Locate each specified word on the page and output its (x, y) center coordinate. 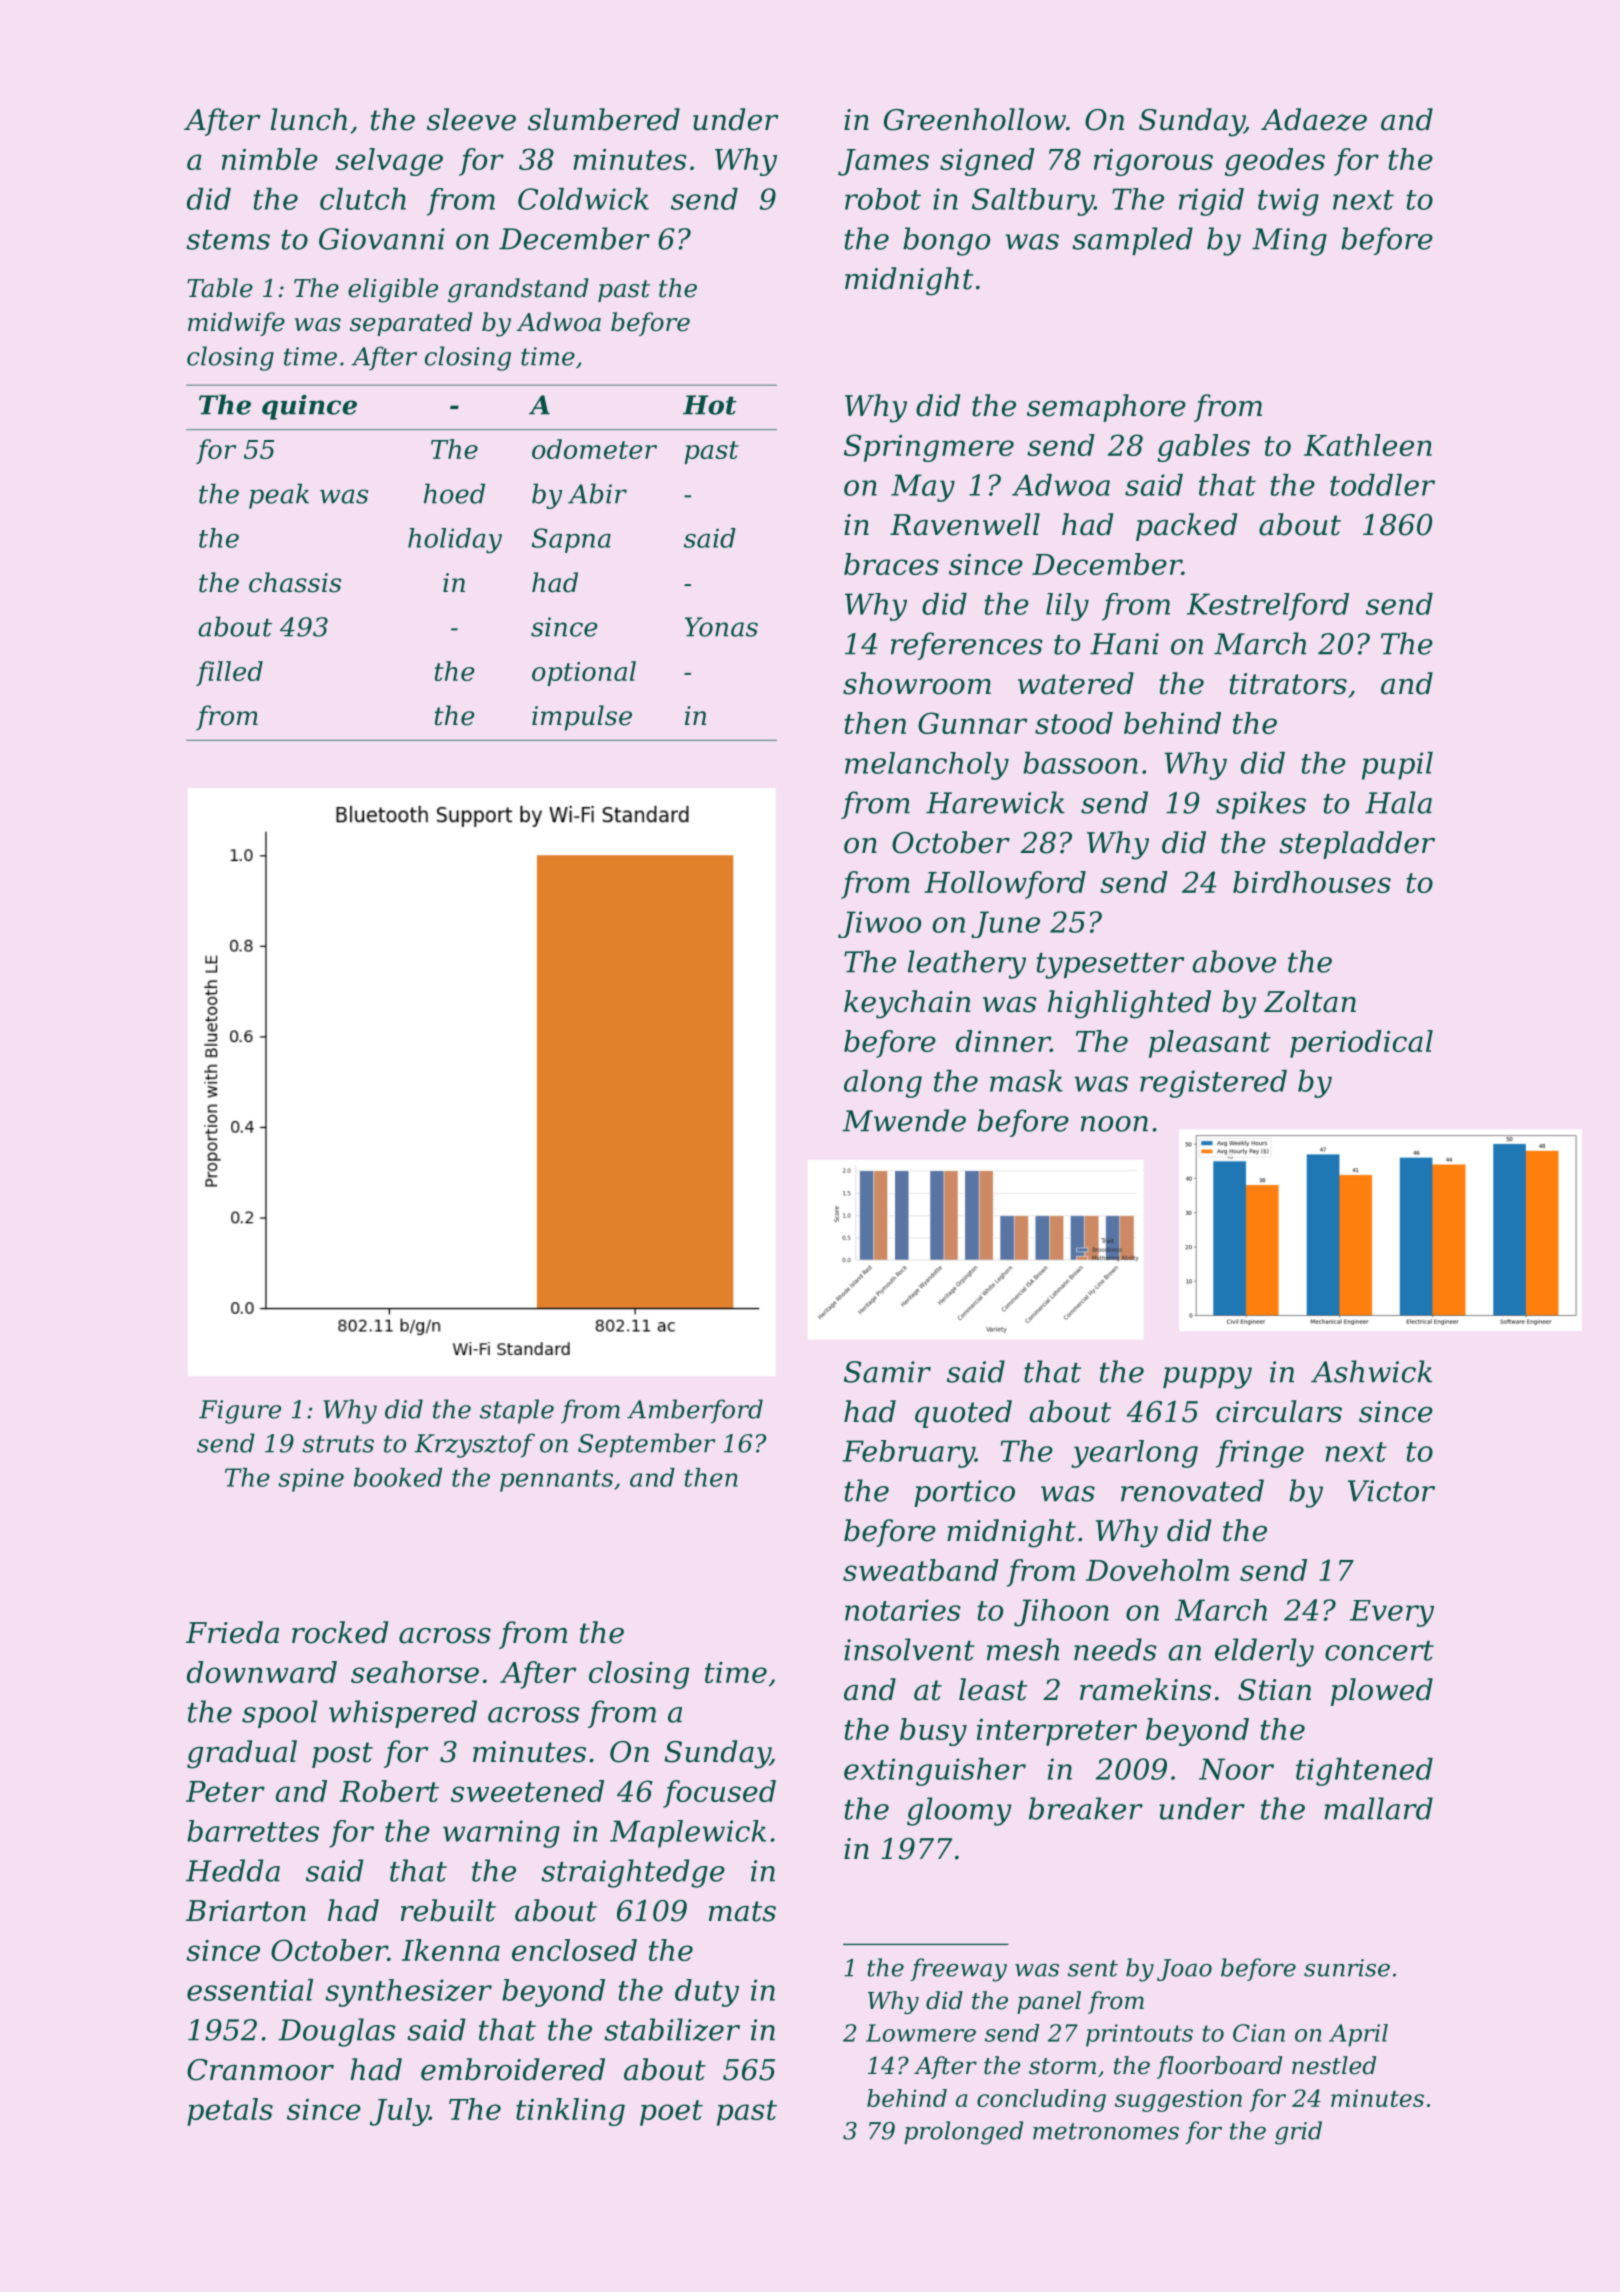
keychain (907, 1004)
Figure (240, 1412)
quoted (963, 1414)
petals (230, 2112)
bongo (946, 241)
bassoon (1080, 763)
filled (229, 673)
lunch (309, 119)
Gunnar (972, 723)
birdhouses (1312, 882)
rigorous (1153, 162)
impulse (582, 718)
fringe (1260, 1454)
